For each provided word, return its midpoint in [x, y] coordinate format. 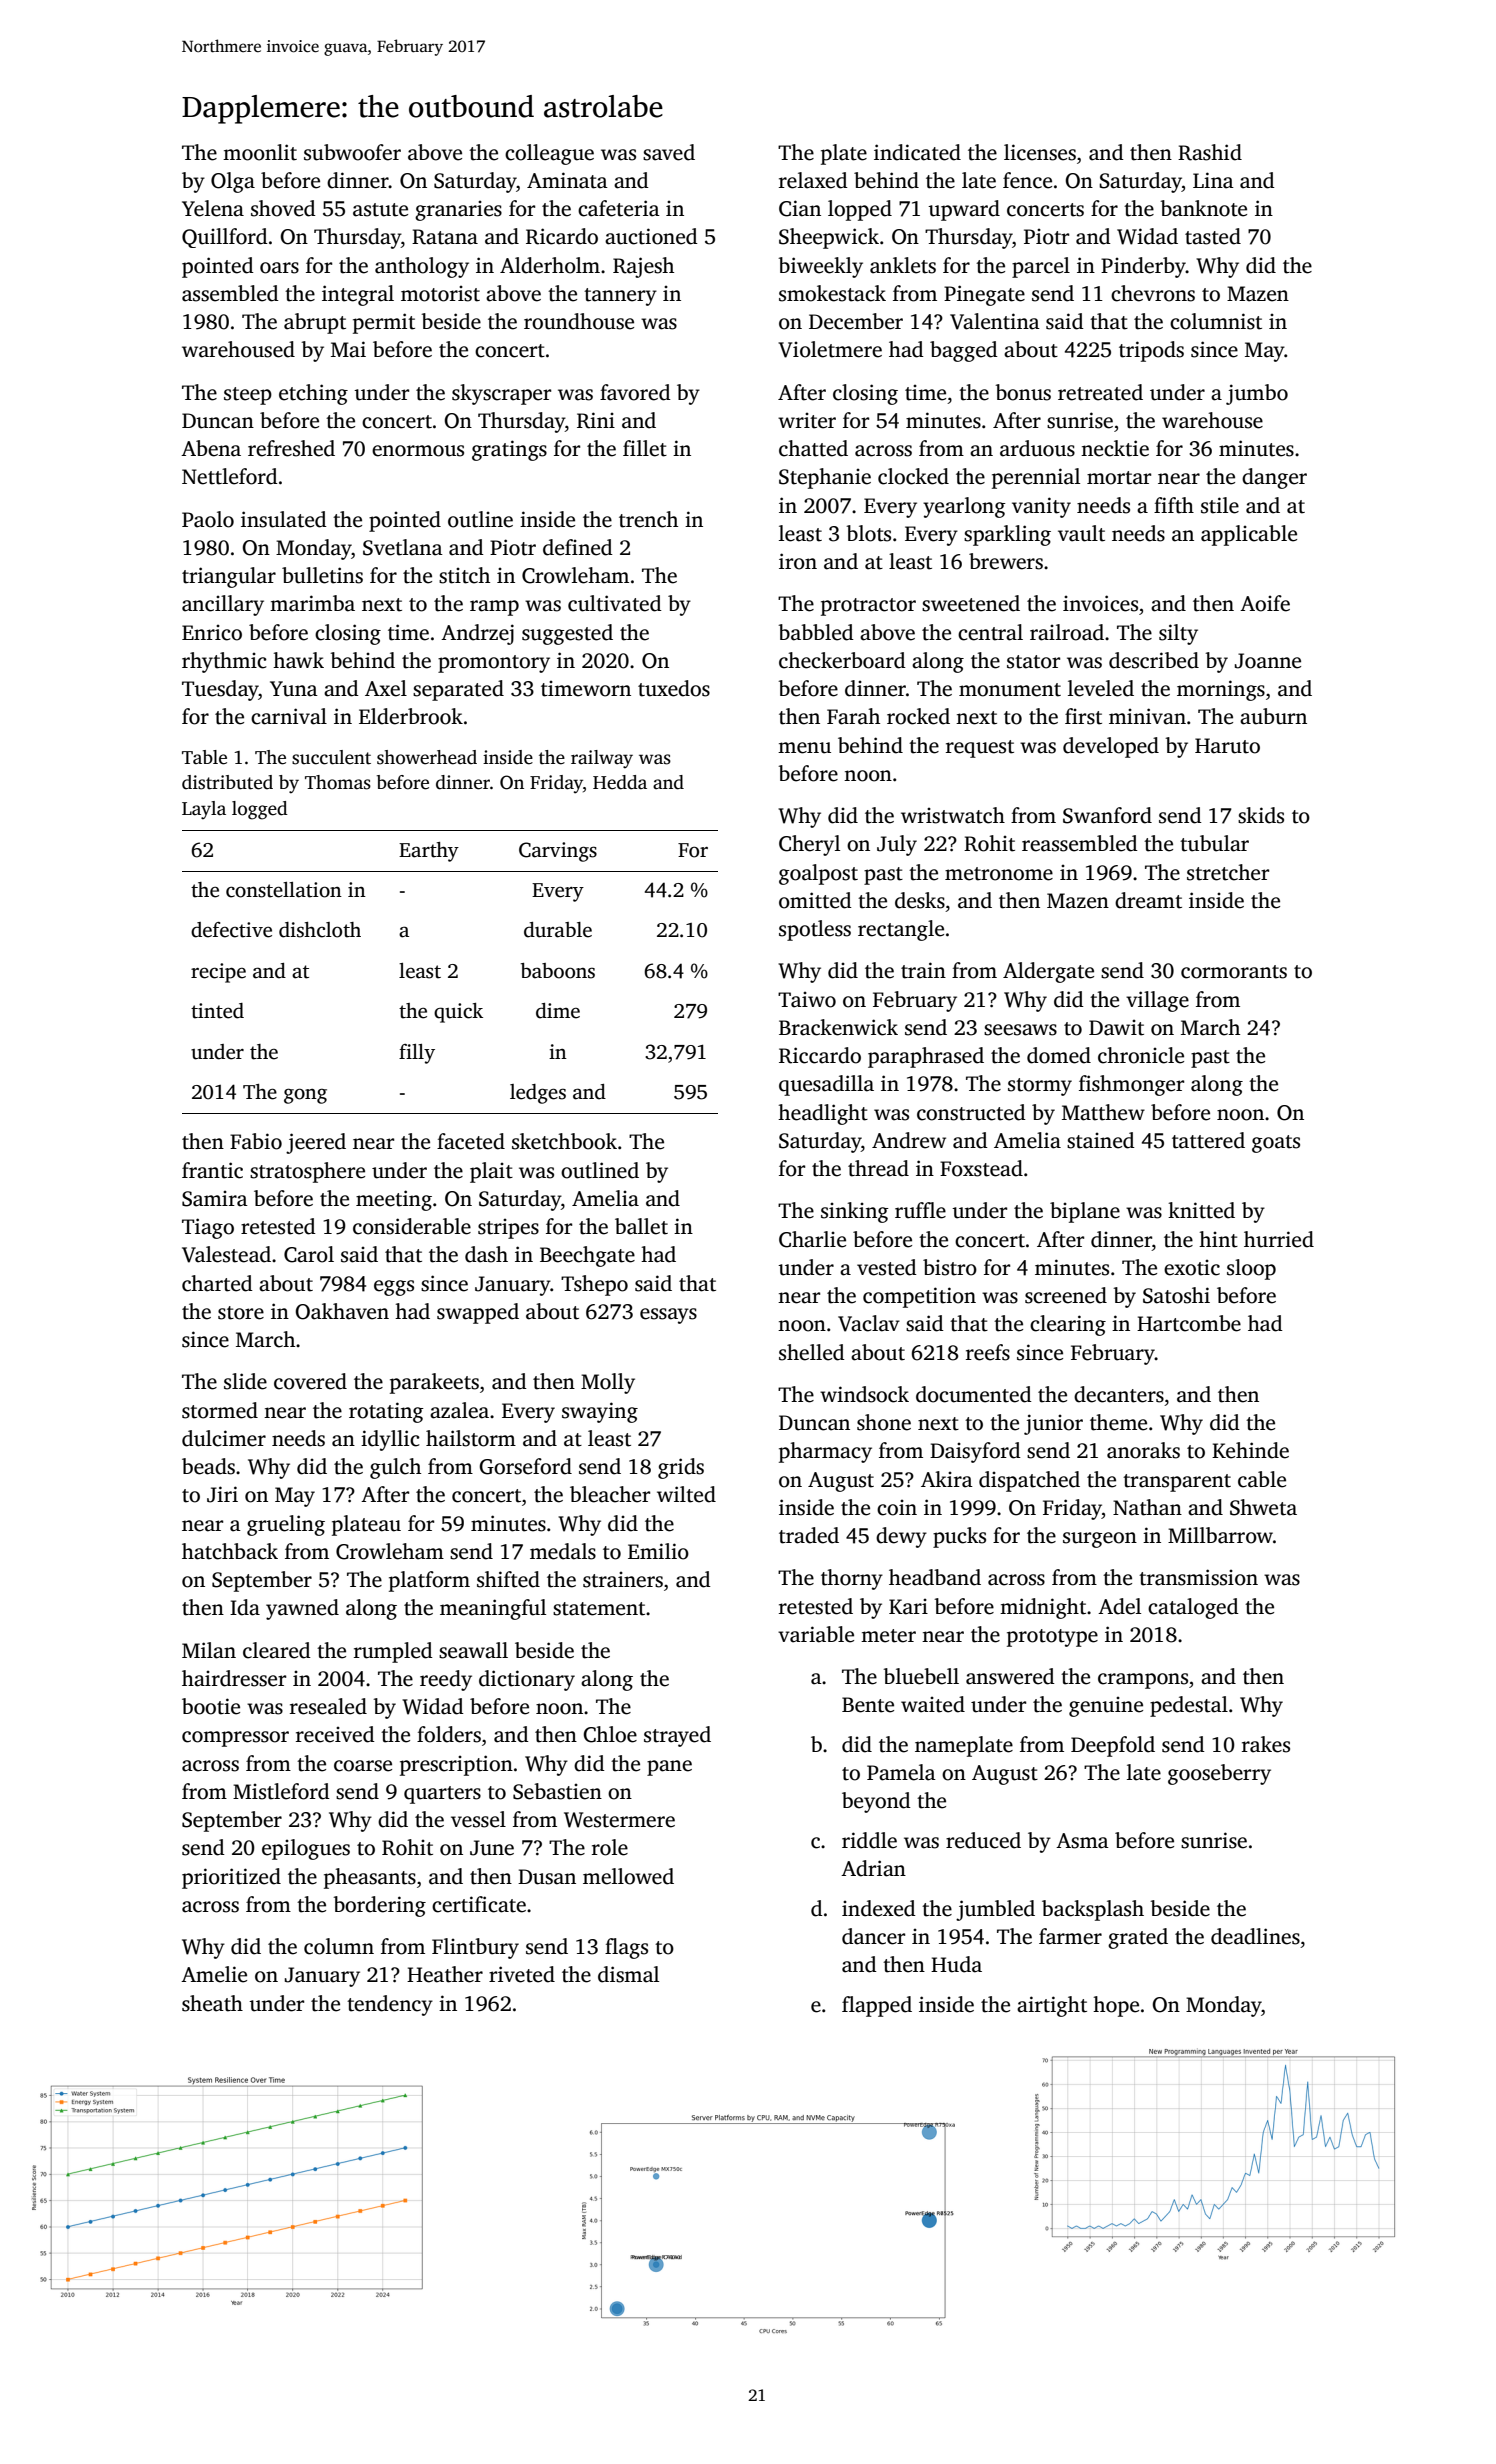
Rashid [1210, 152]
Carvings [558, 852]
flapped [877, 2006]
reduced [983, 1840]
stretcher [1228, 872]
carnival [289, 716]
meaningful [493, 1609]
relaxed [813, 180]
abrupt [315, 323]
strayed [677, 1736]
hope [1116, 2006]
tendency [390, 2005]
